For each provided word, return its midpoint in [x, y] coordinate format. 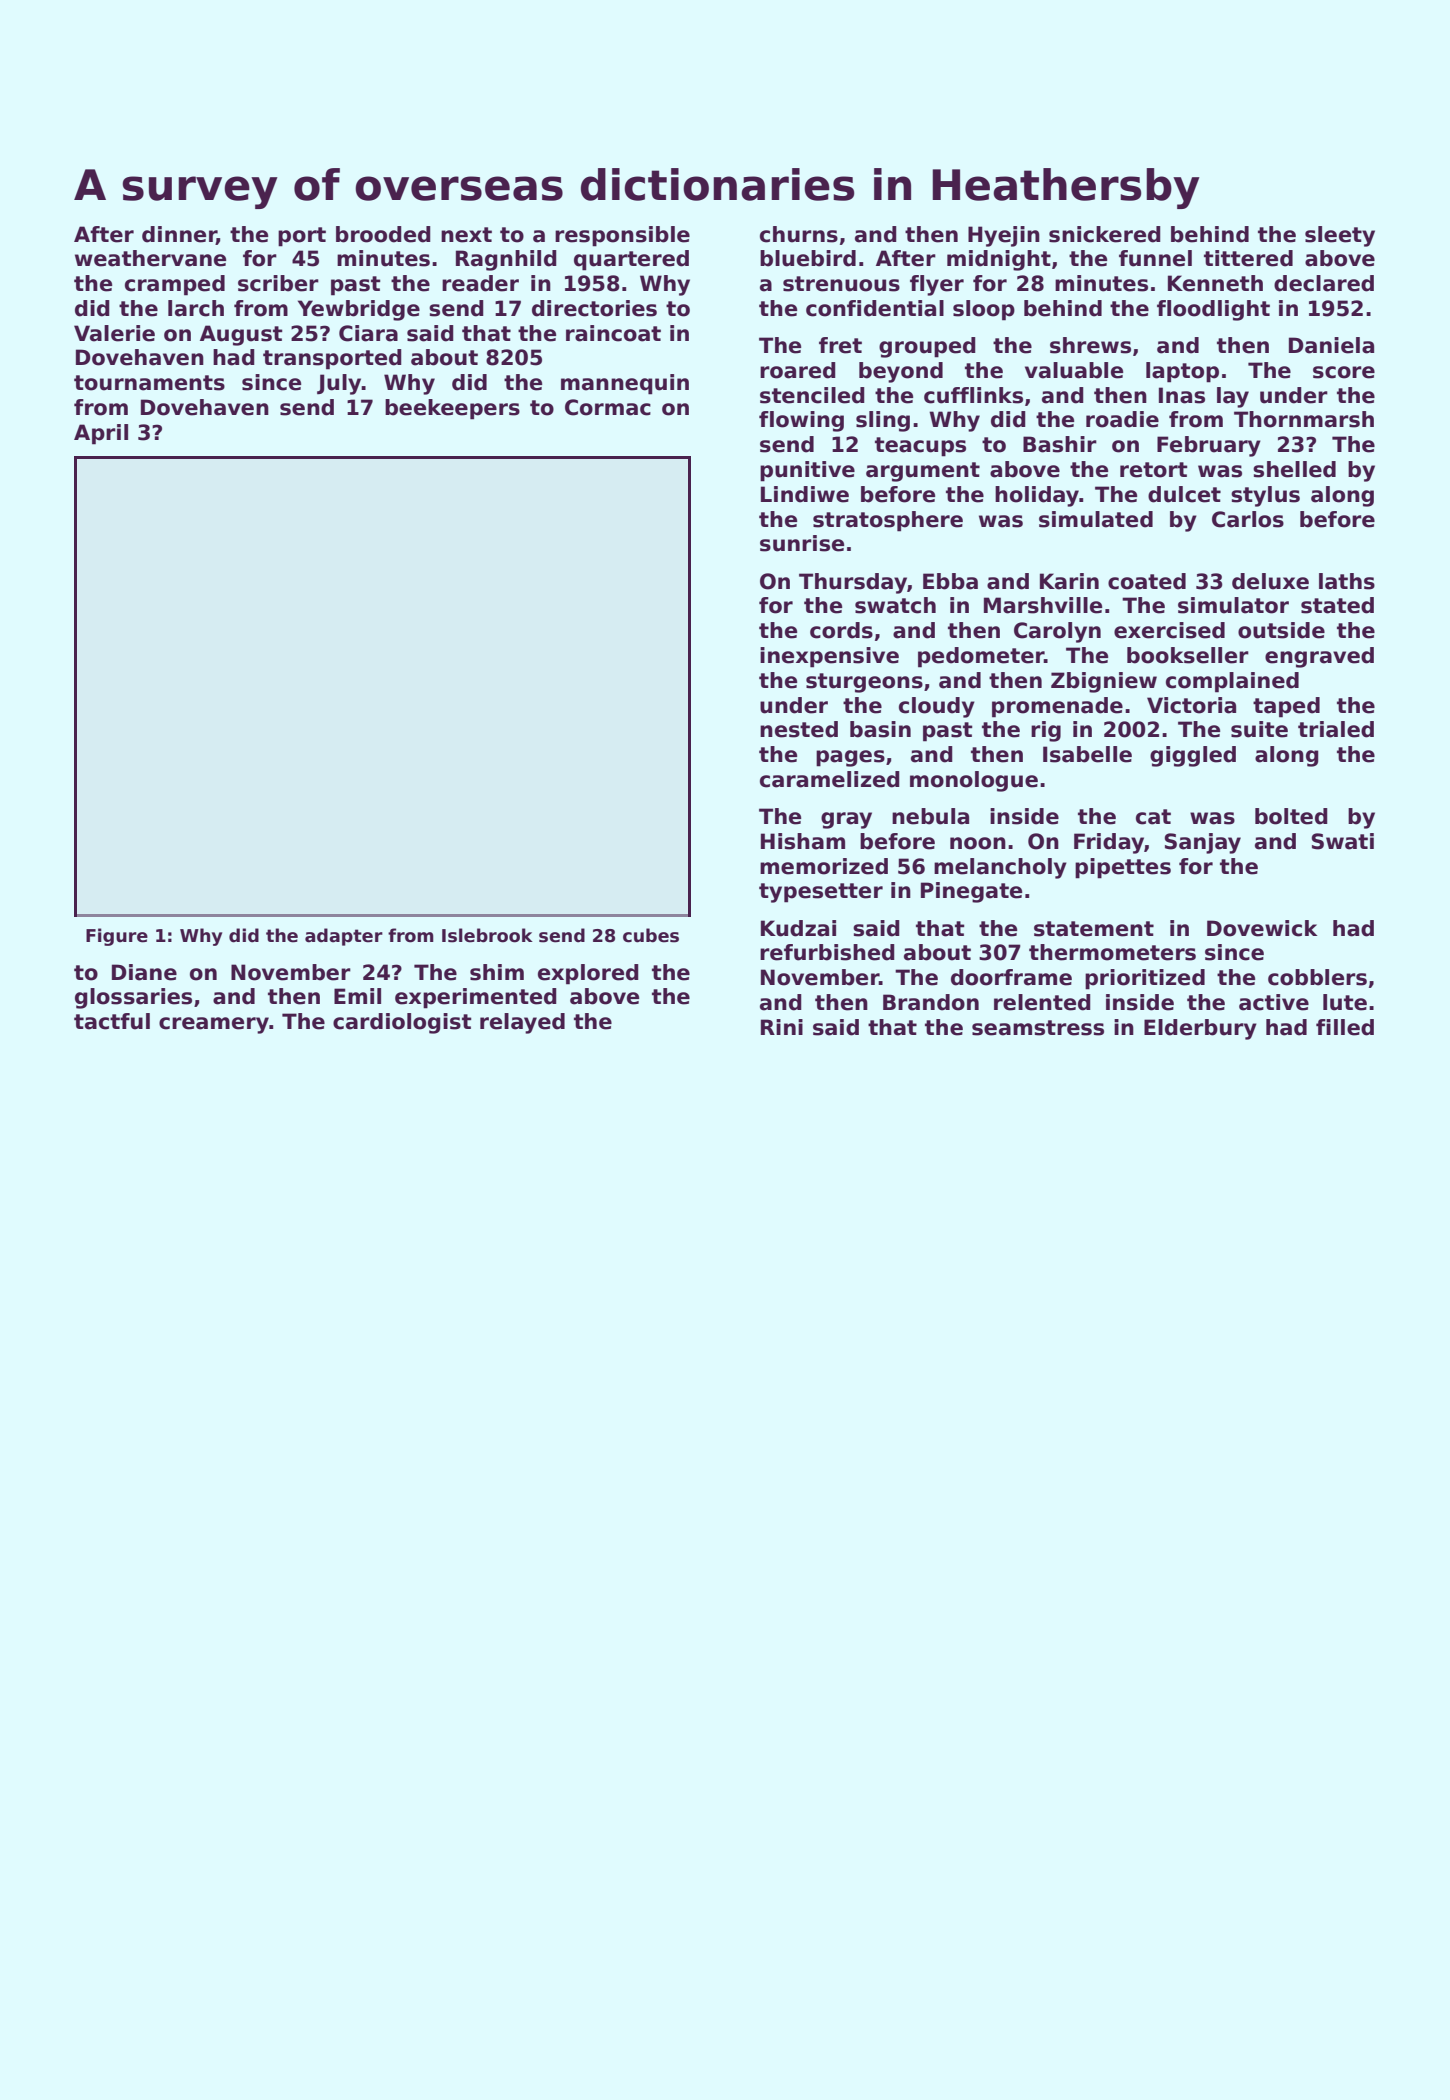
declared [1324, 283]
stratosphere [888, 521]
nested [799, 729]
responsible [622, 236]
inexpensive [829, 657]
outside [1281, 630]
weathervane [150, 258]
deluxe [1270, 581]
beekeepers [452, 409]
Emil [357, 996]
